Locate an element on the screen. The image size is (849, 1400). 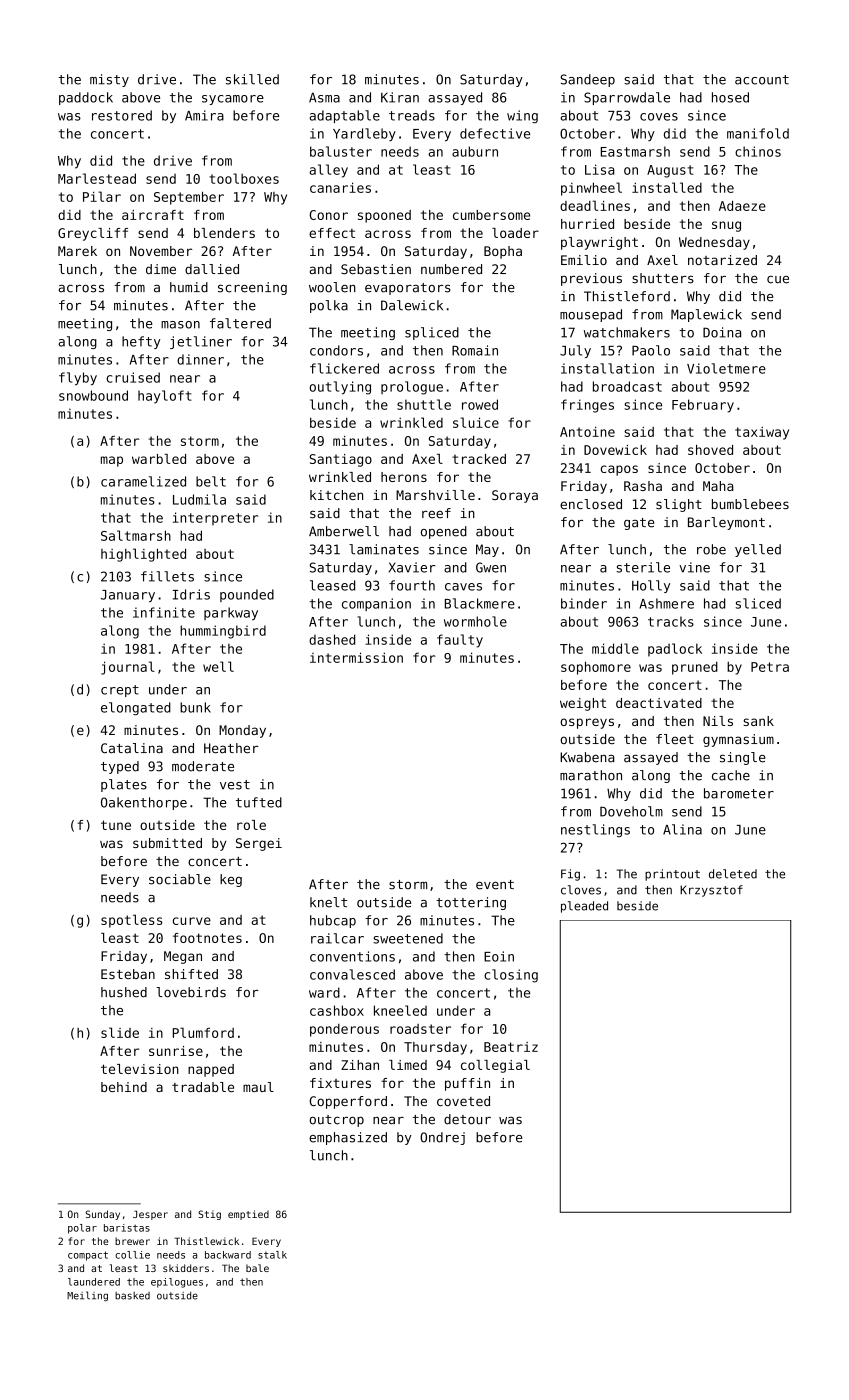
Santiago is located at coordinates (341, 460).
